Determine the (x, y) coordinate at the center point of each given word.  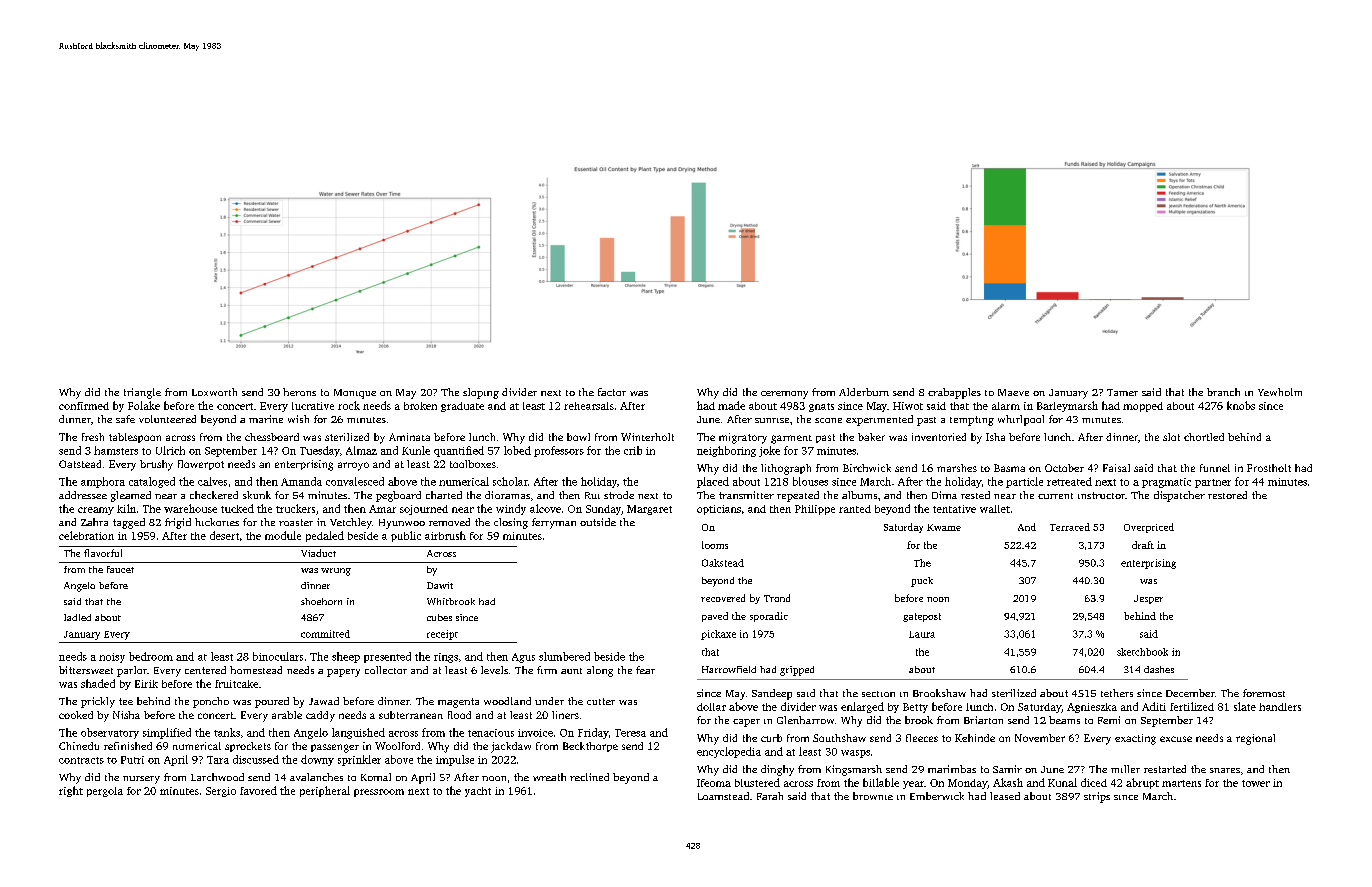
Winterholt (647, 437)
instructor (1101, 495)
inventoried (939, 437)
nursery (141, 780)
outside (598, 522)
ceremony (784, 395)
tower (1256, 783)
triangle (142, 393)
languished (358, 733)
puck (922, 582)
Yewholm (1280, 392)
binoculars (278, 656)
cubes (439, 617)
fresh (93, 437)
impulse (455, 760)
